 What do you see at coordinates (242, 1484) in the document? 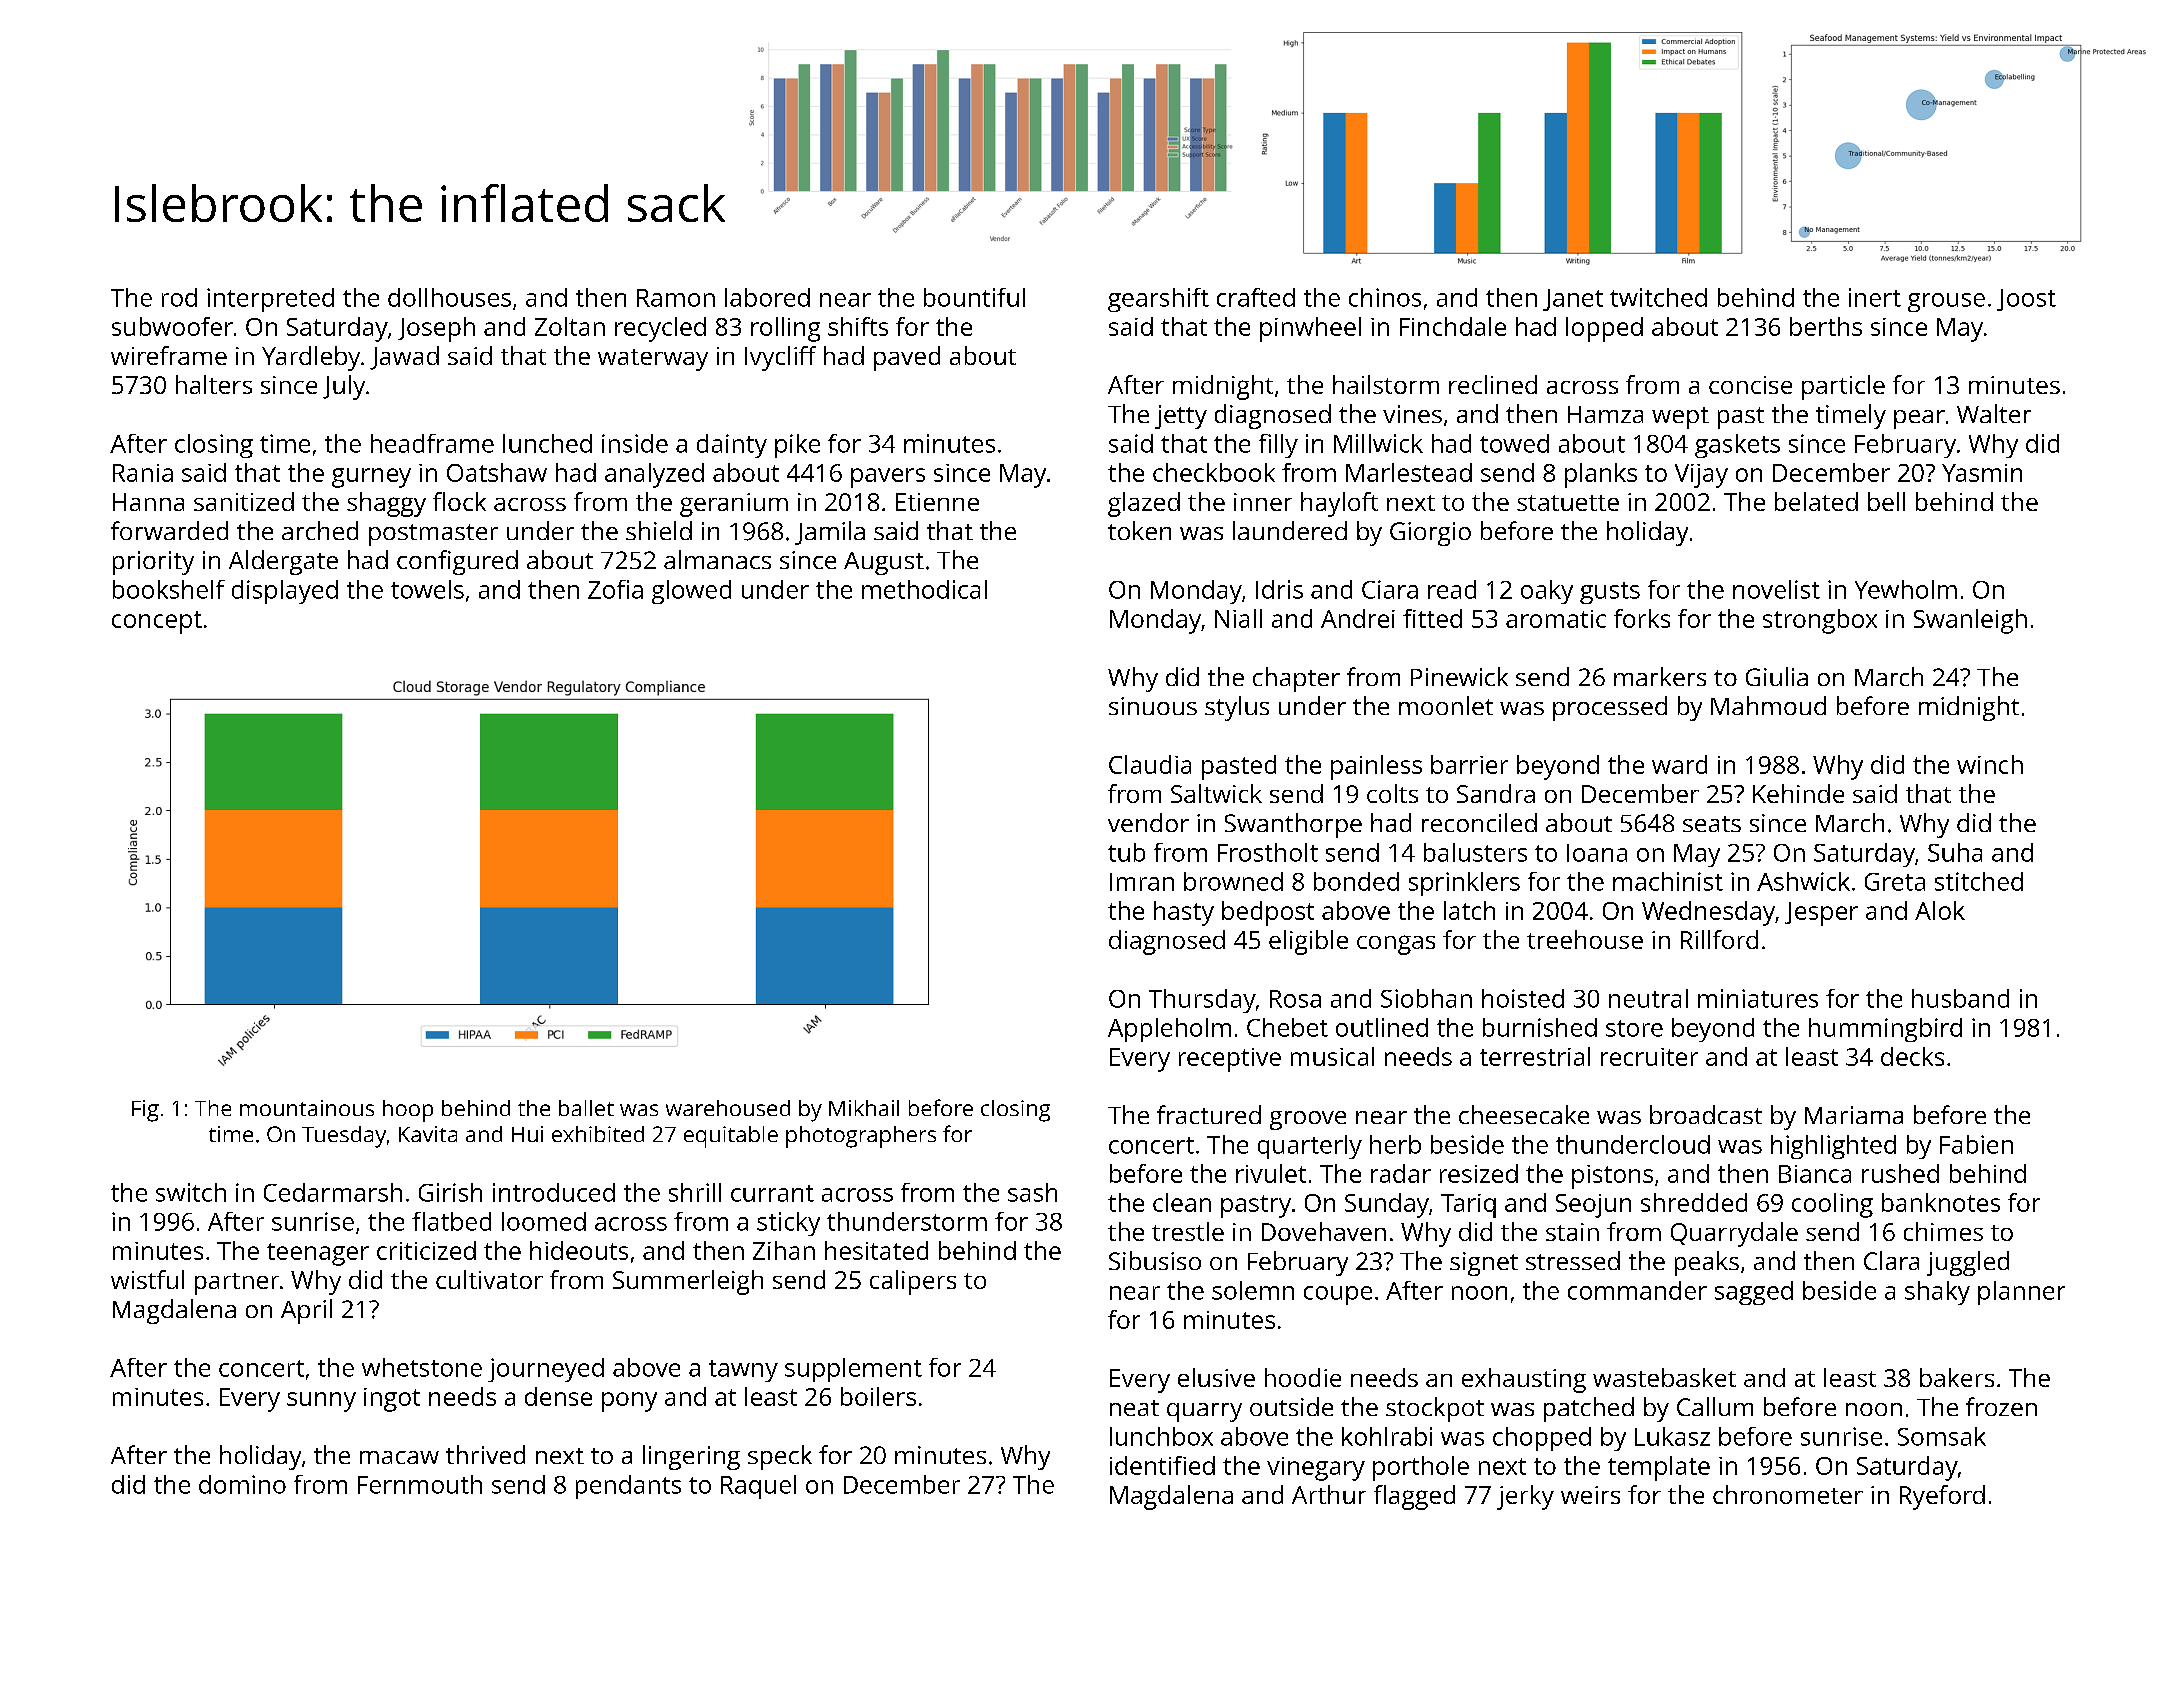
I see `domino` at bounding box center [242, 1484].
